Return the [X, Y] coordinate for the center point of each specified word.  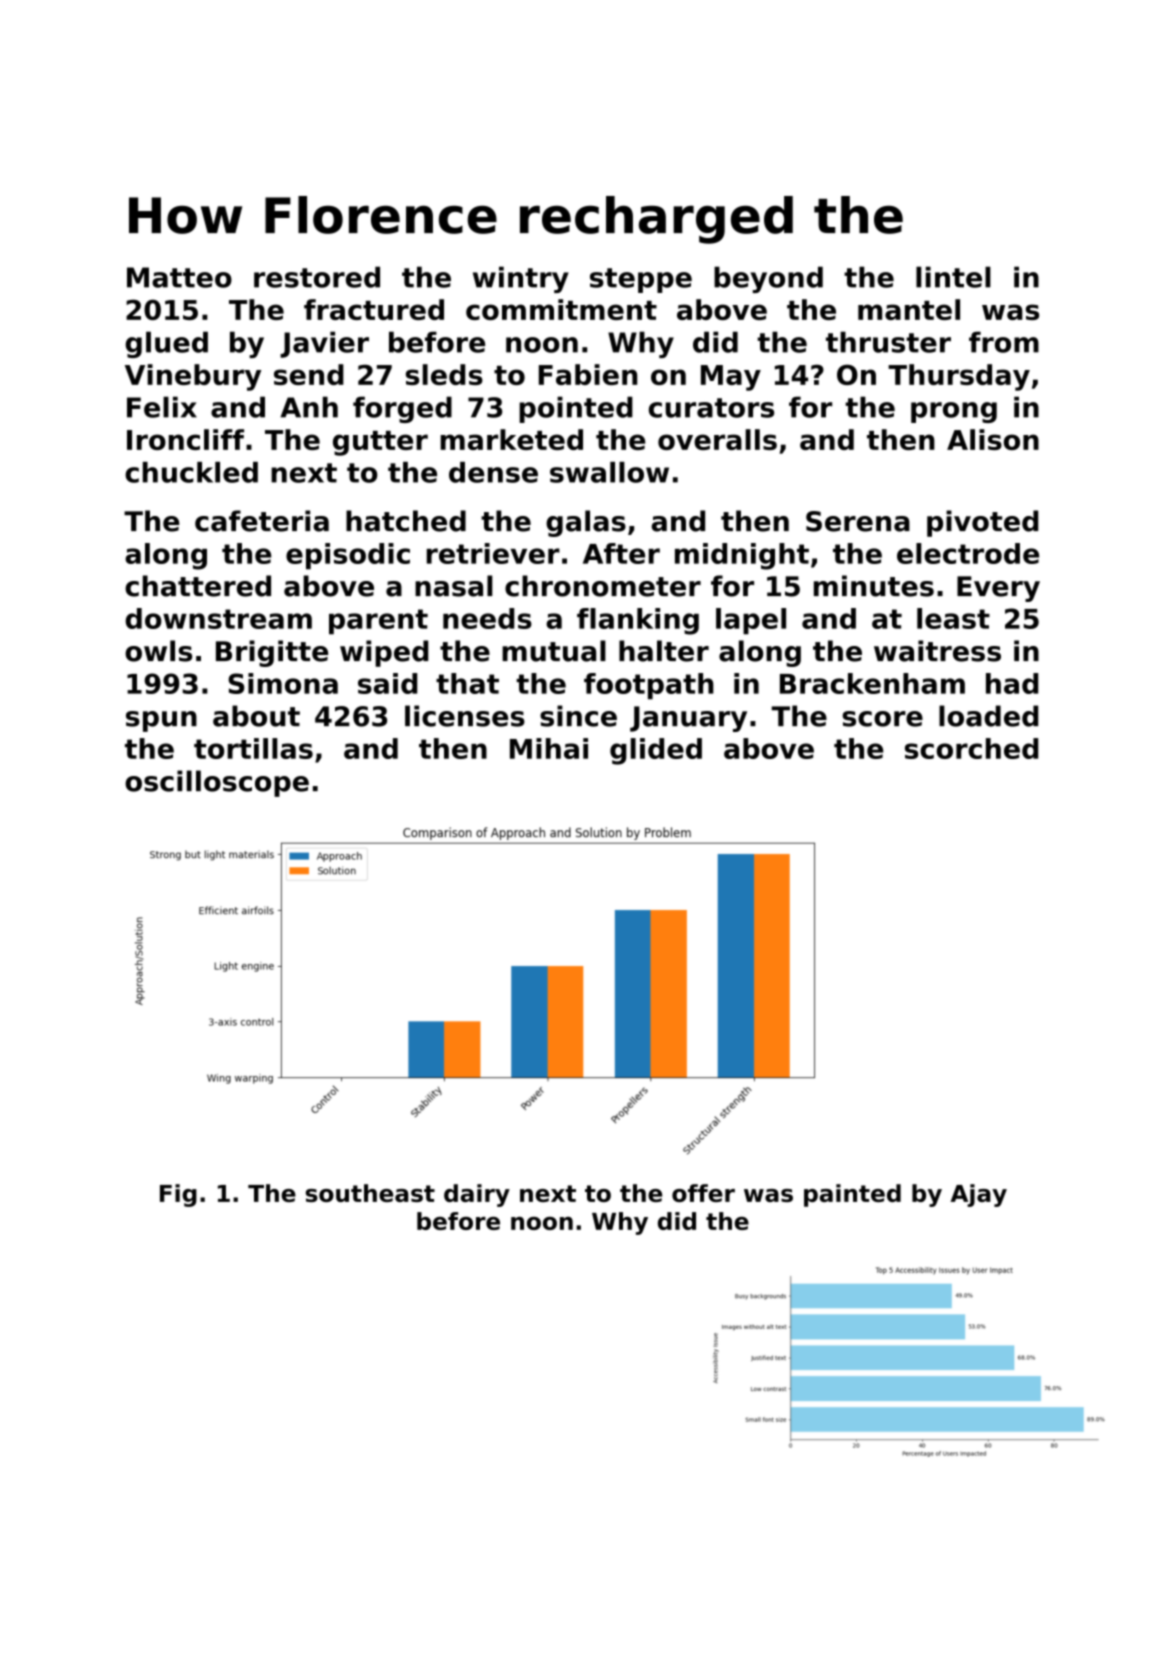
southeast [370, 1193]
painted [852, 1195]
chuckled [191, 472]
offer [703, 1193]
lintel [953, 277]
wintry [521, 279]
